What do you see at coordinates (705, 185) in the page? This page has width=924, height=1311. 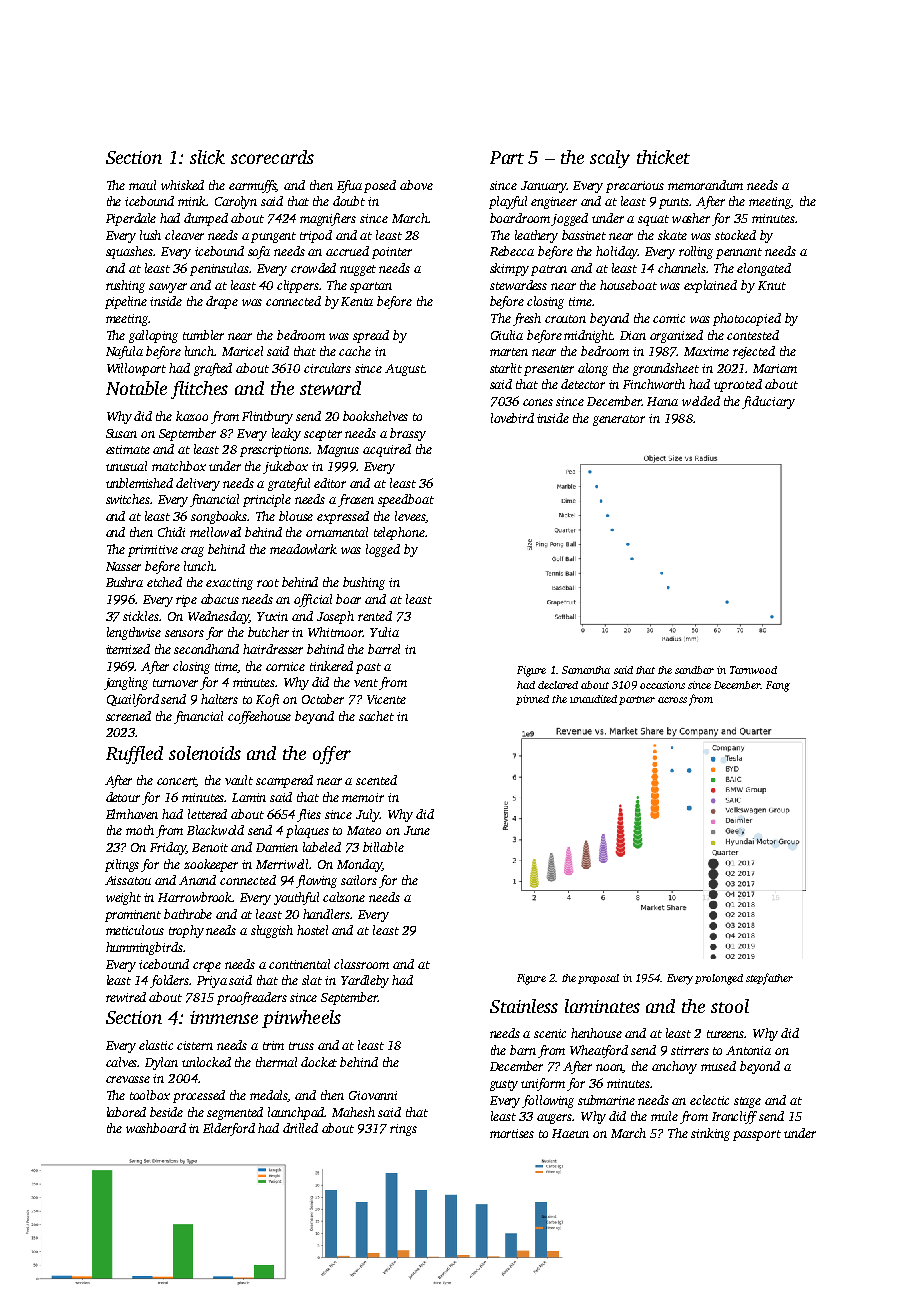 I see `memorandum` at bounding box center [705, 185].
